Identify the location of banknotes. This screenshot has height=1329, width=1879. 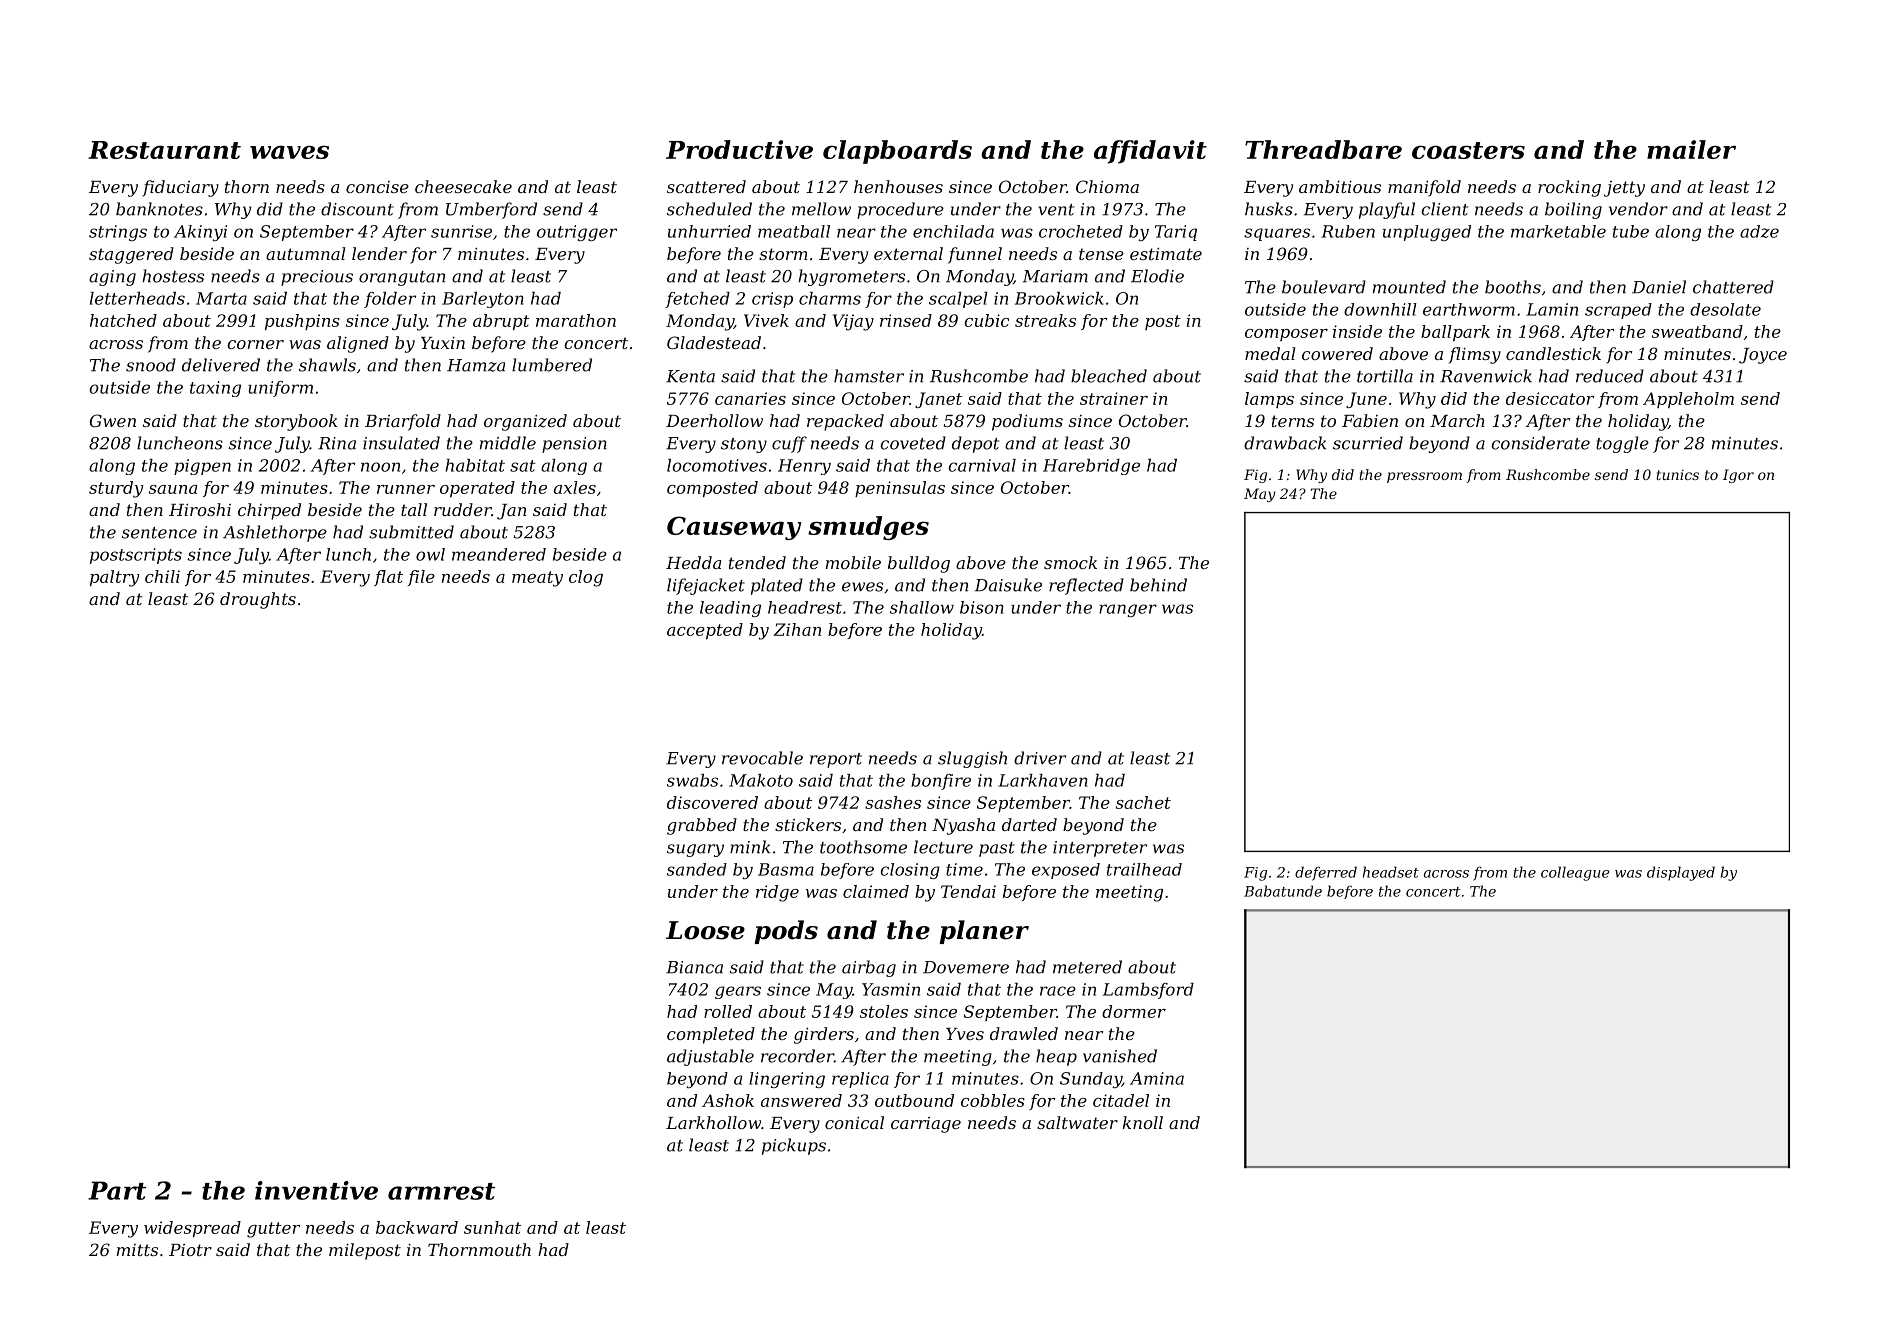
(159, 209).
